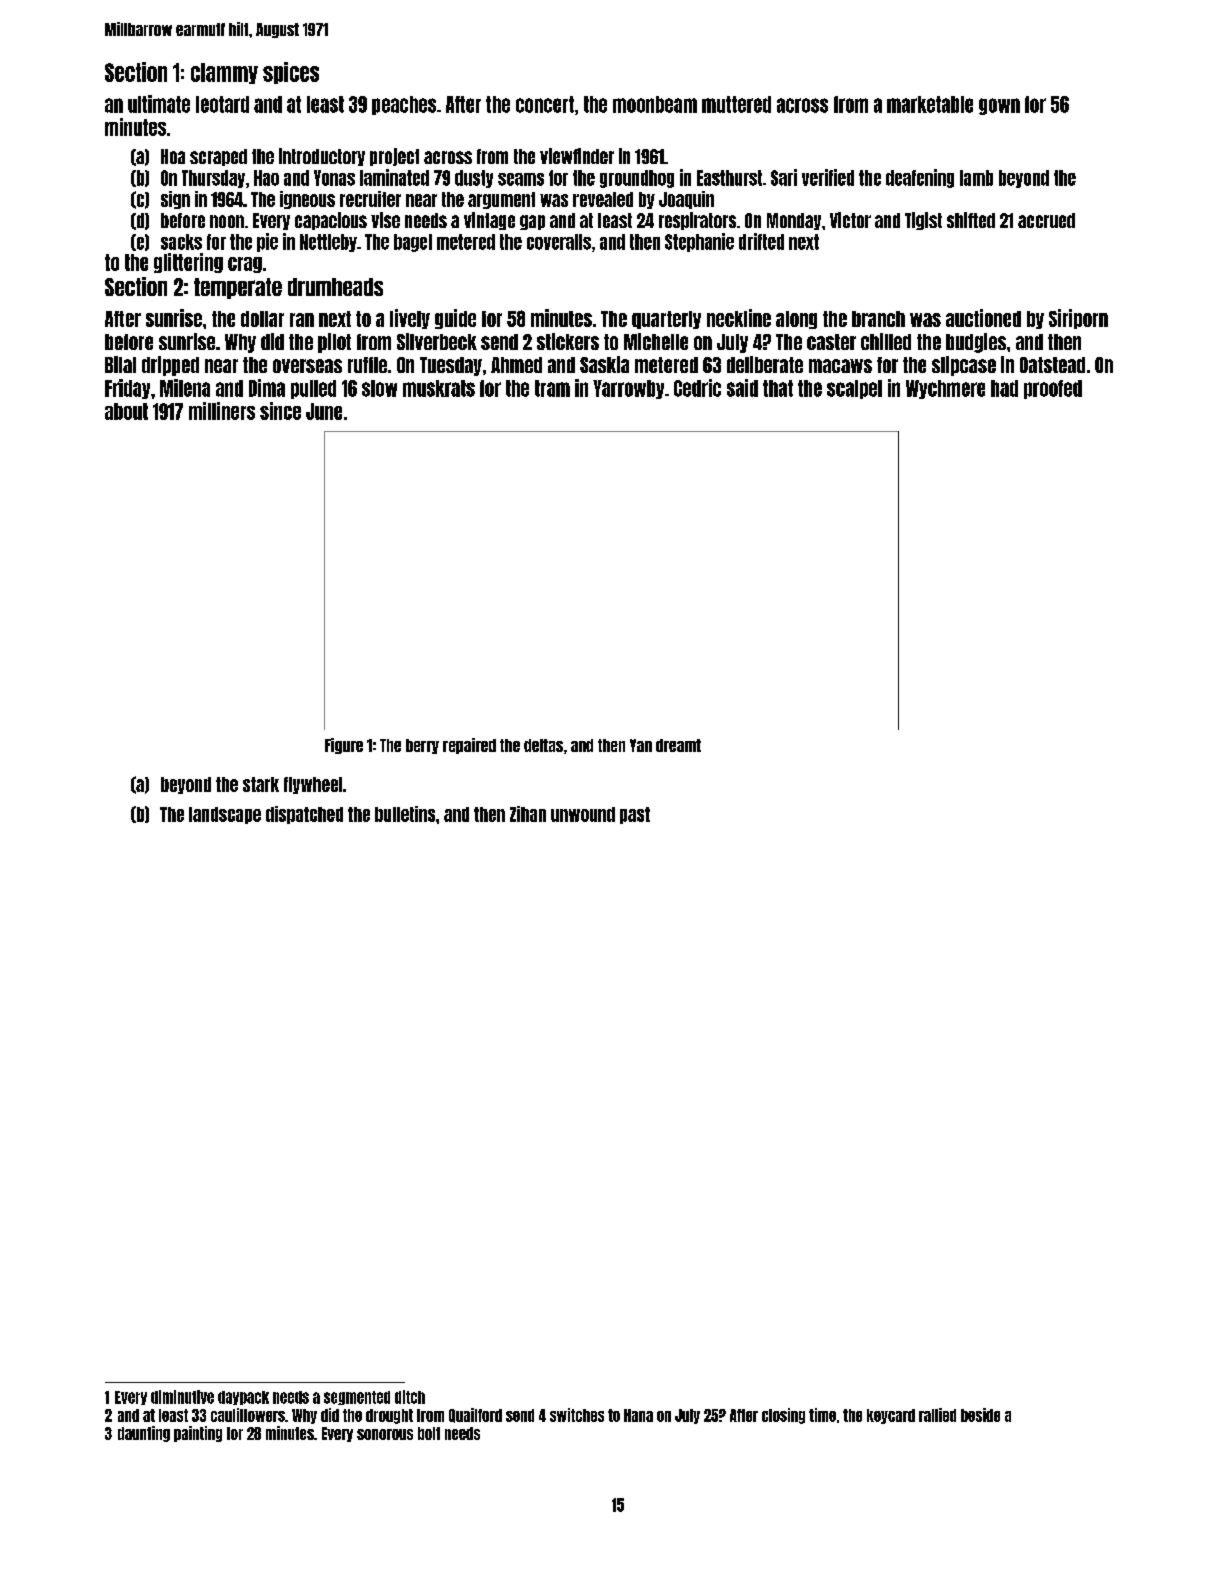 The width and height of the screenshot is (1223, 1583). I want to click on neckline, so click(739, 318).
